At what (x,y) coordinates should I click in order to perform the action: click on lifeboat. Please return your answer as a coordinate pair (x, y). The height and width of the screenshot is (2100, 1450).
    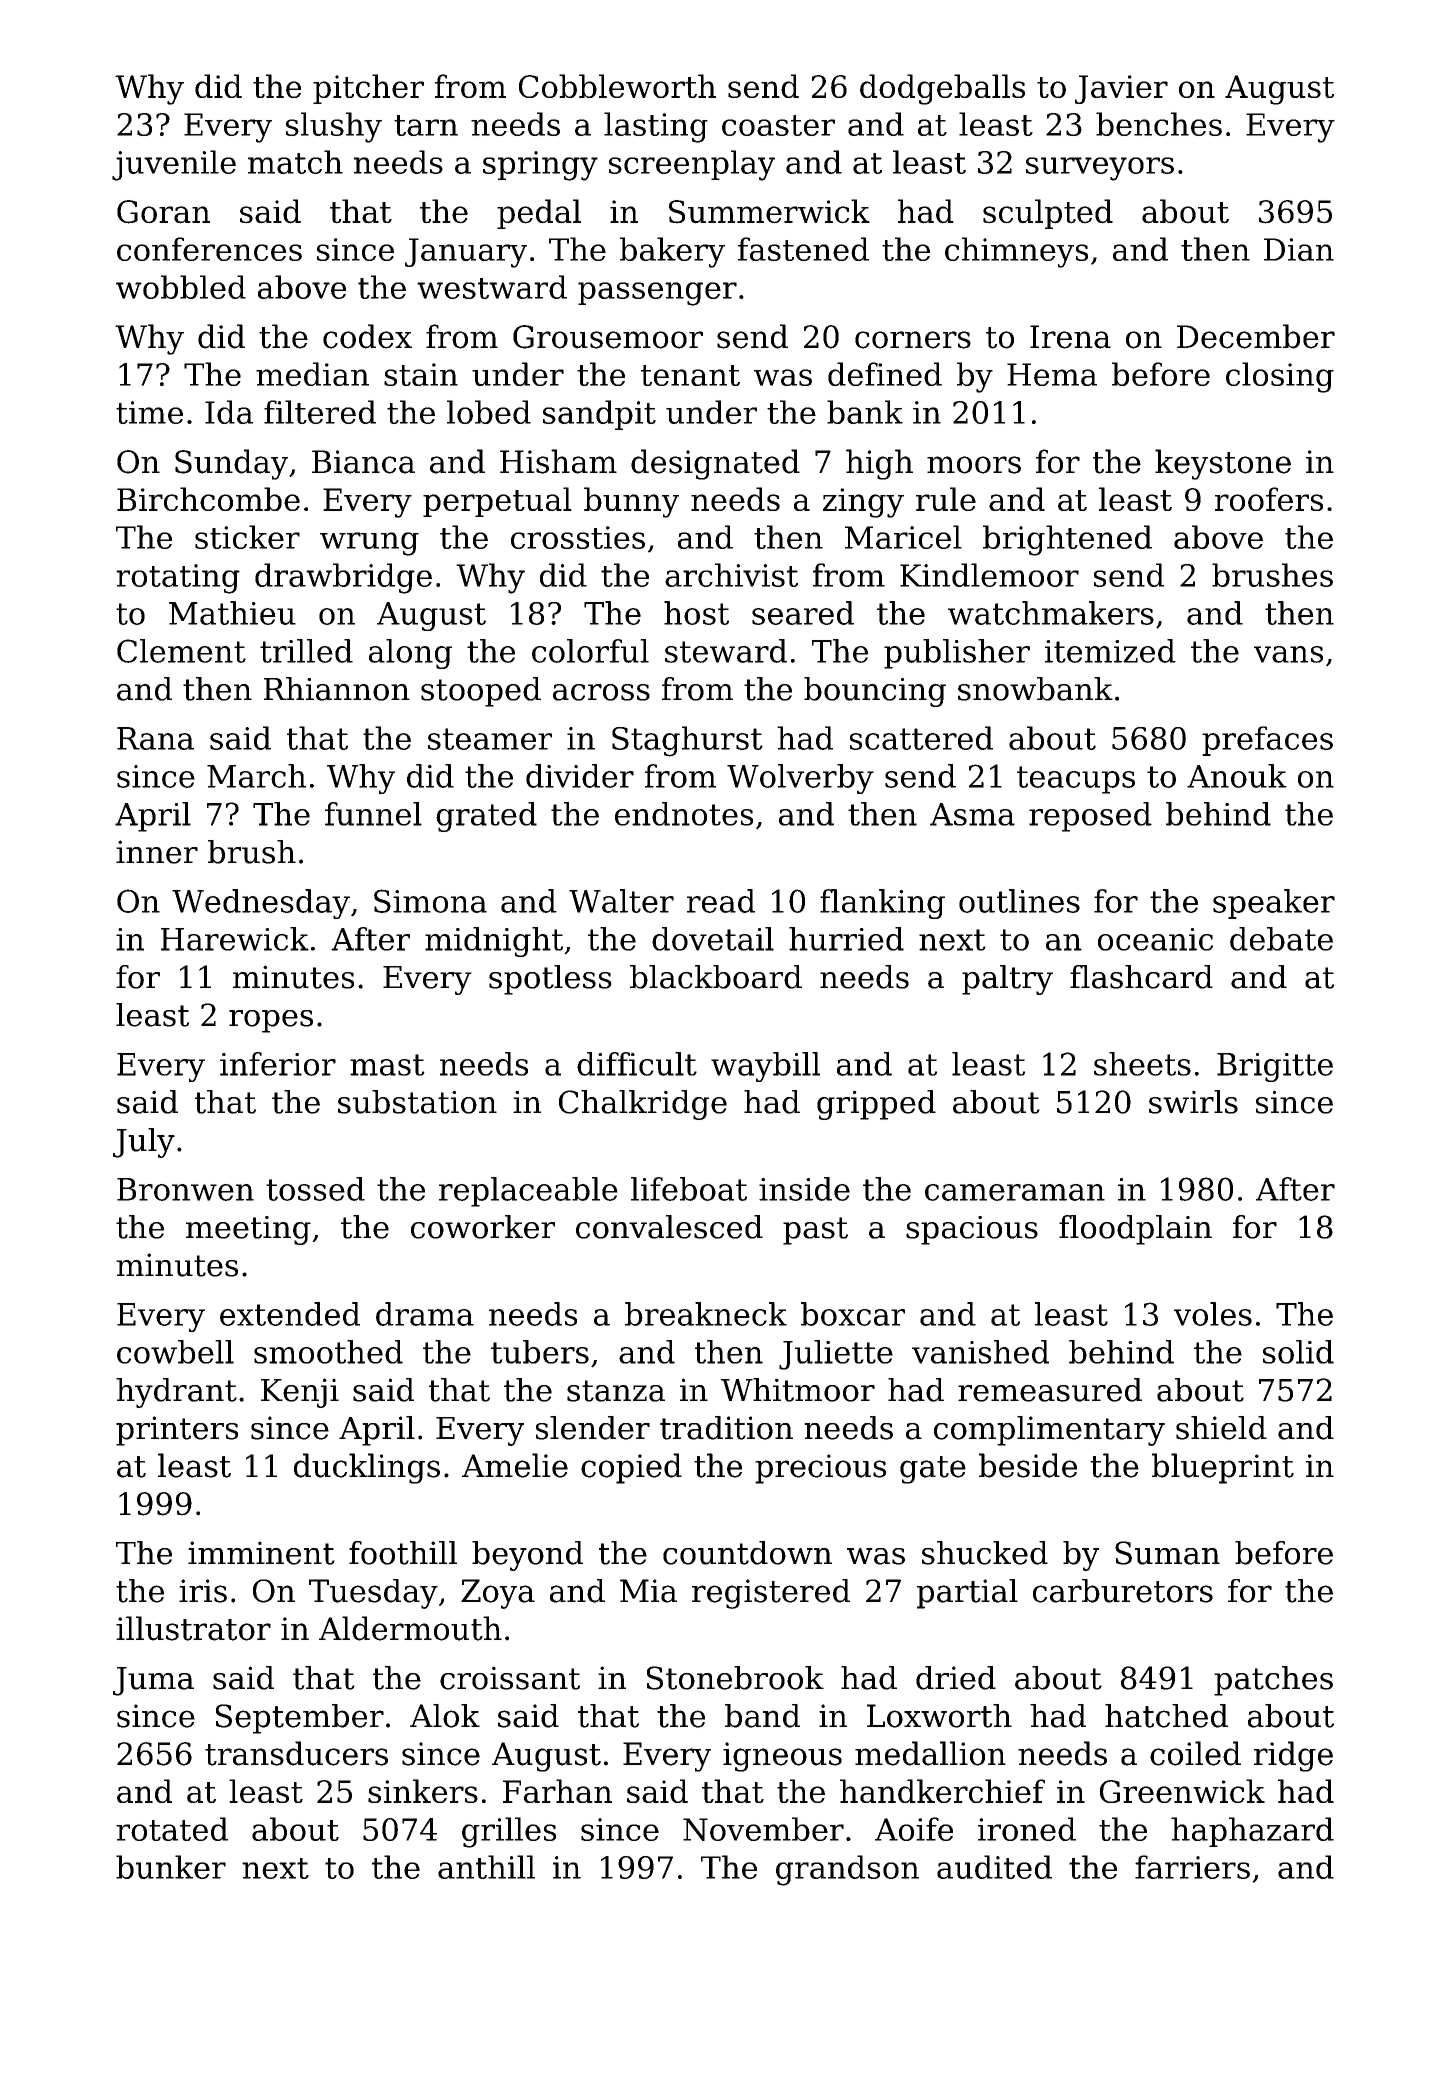
    Looking at the image, I should click on (689, 1189).
